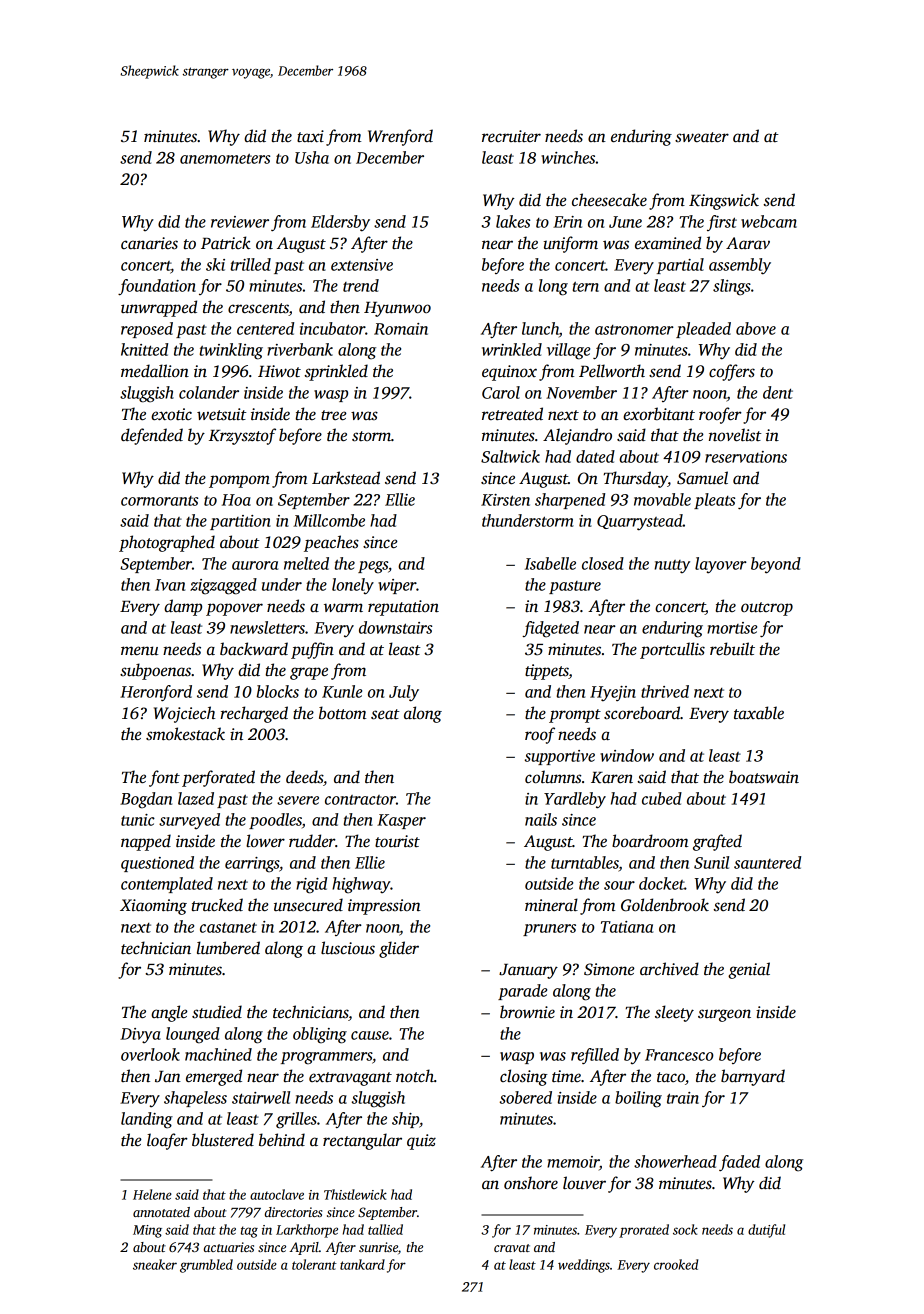 The image size is (924, 1314). What do you see at coordinates (401, 821) in the screenshot?
I see `Kasper` at bounding box center [401, 821].
